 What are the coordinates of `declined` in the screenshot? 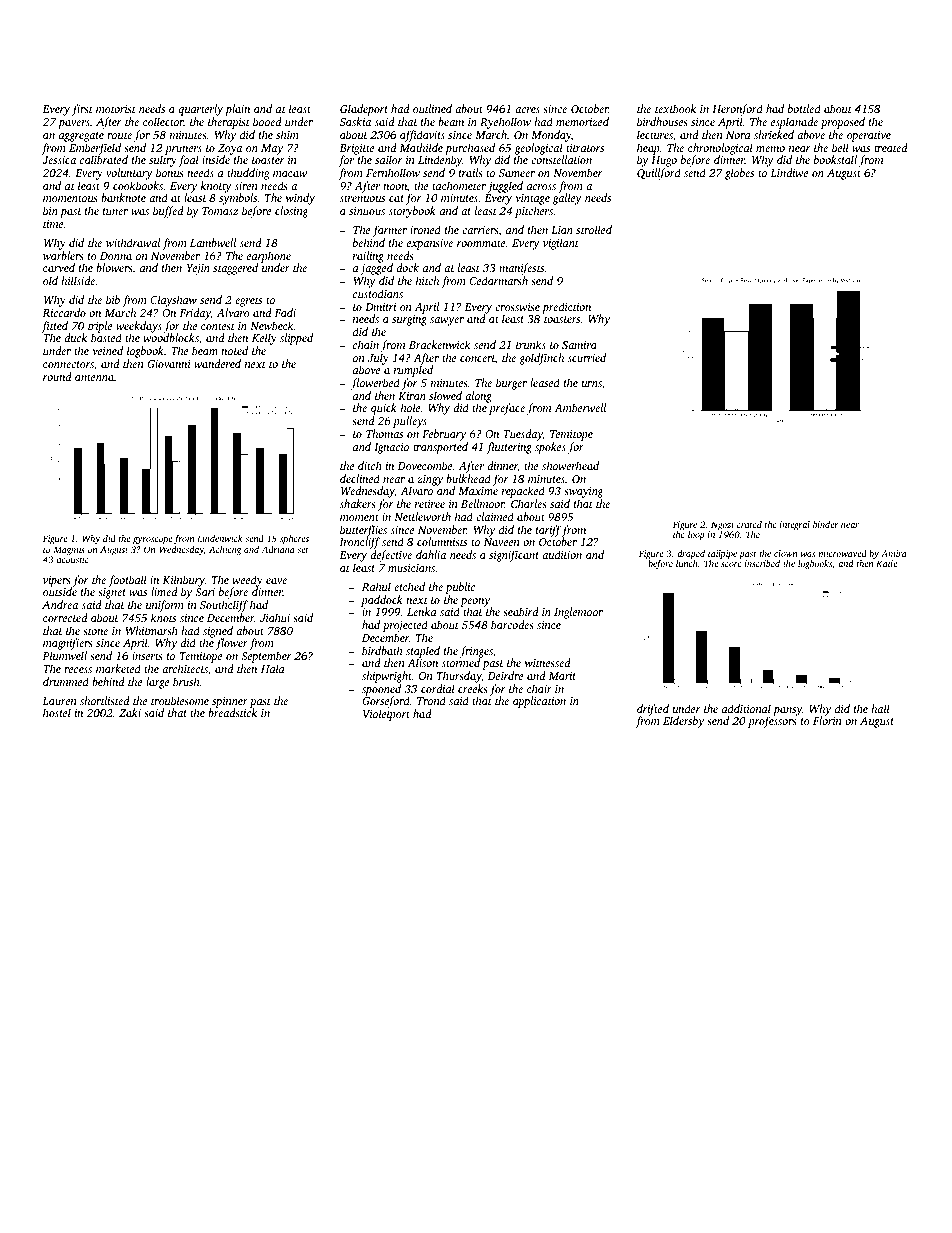 It's located at (360, 478).
